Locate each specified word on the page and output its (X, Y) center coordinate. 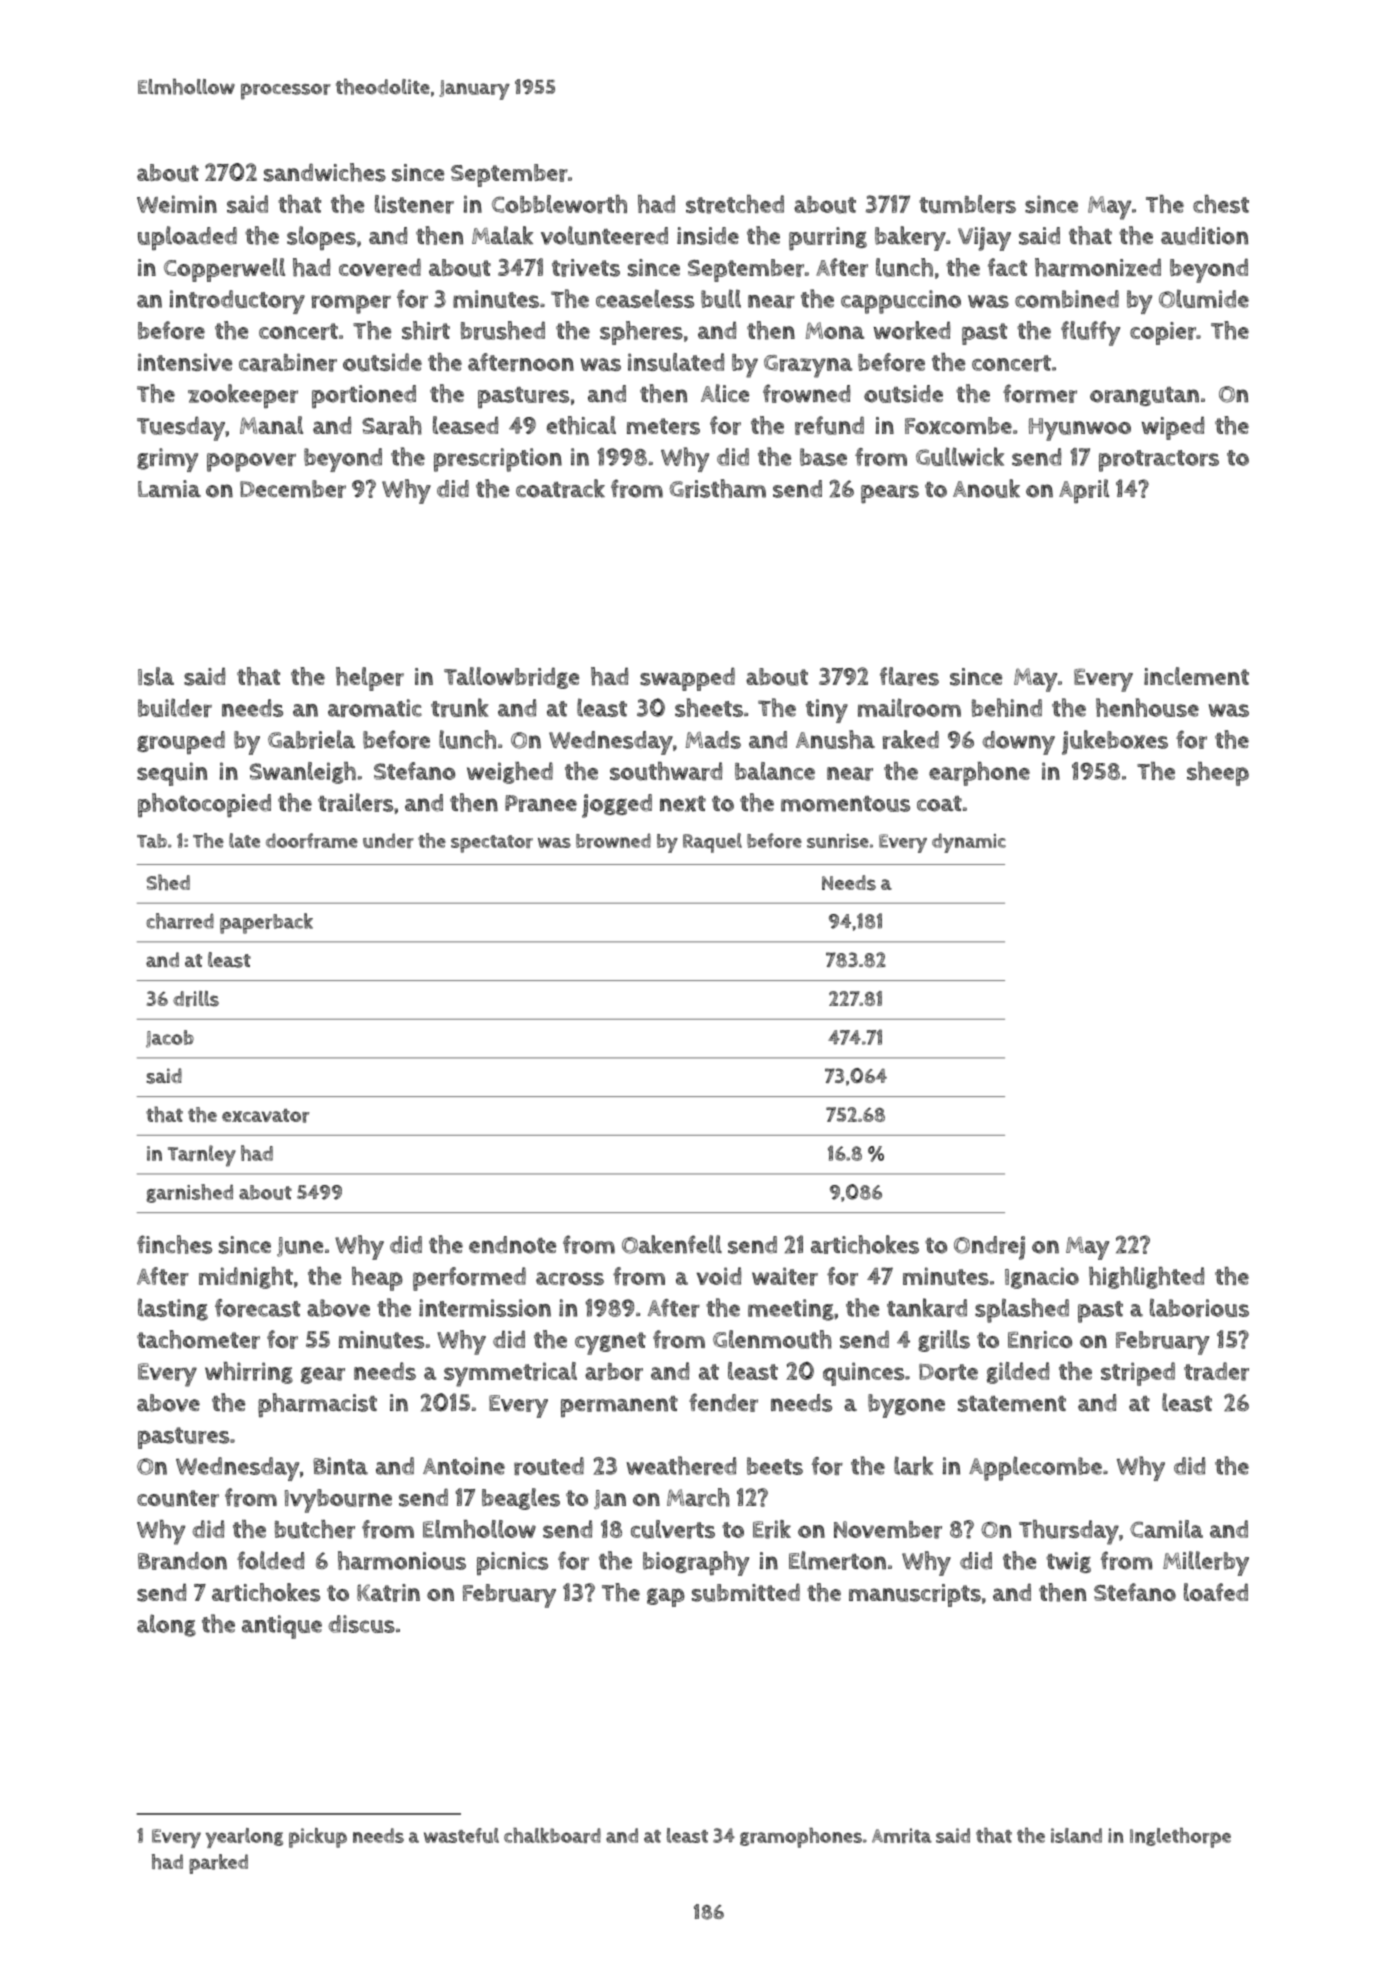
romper (351, 304)
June (300, 1247)
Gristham (717, 488)
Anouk (986, 488)
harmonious (402, 1560)
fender (723, 1402)
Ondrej (989, 1248)
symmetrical (510, 1374)
